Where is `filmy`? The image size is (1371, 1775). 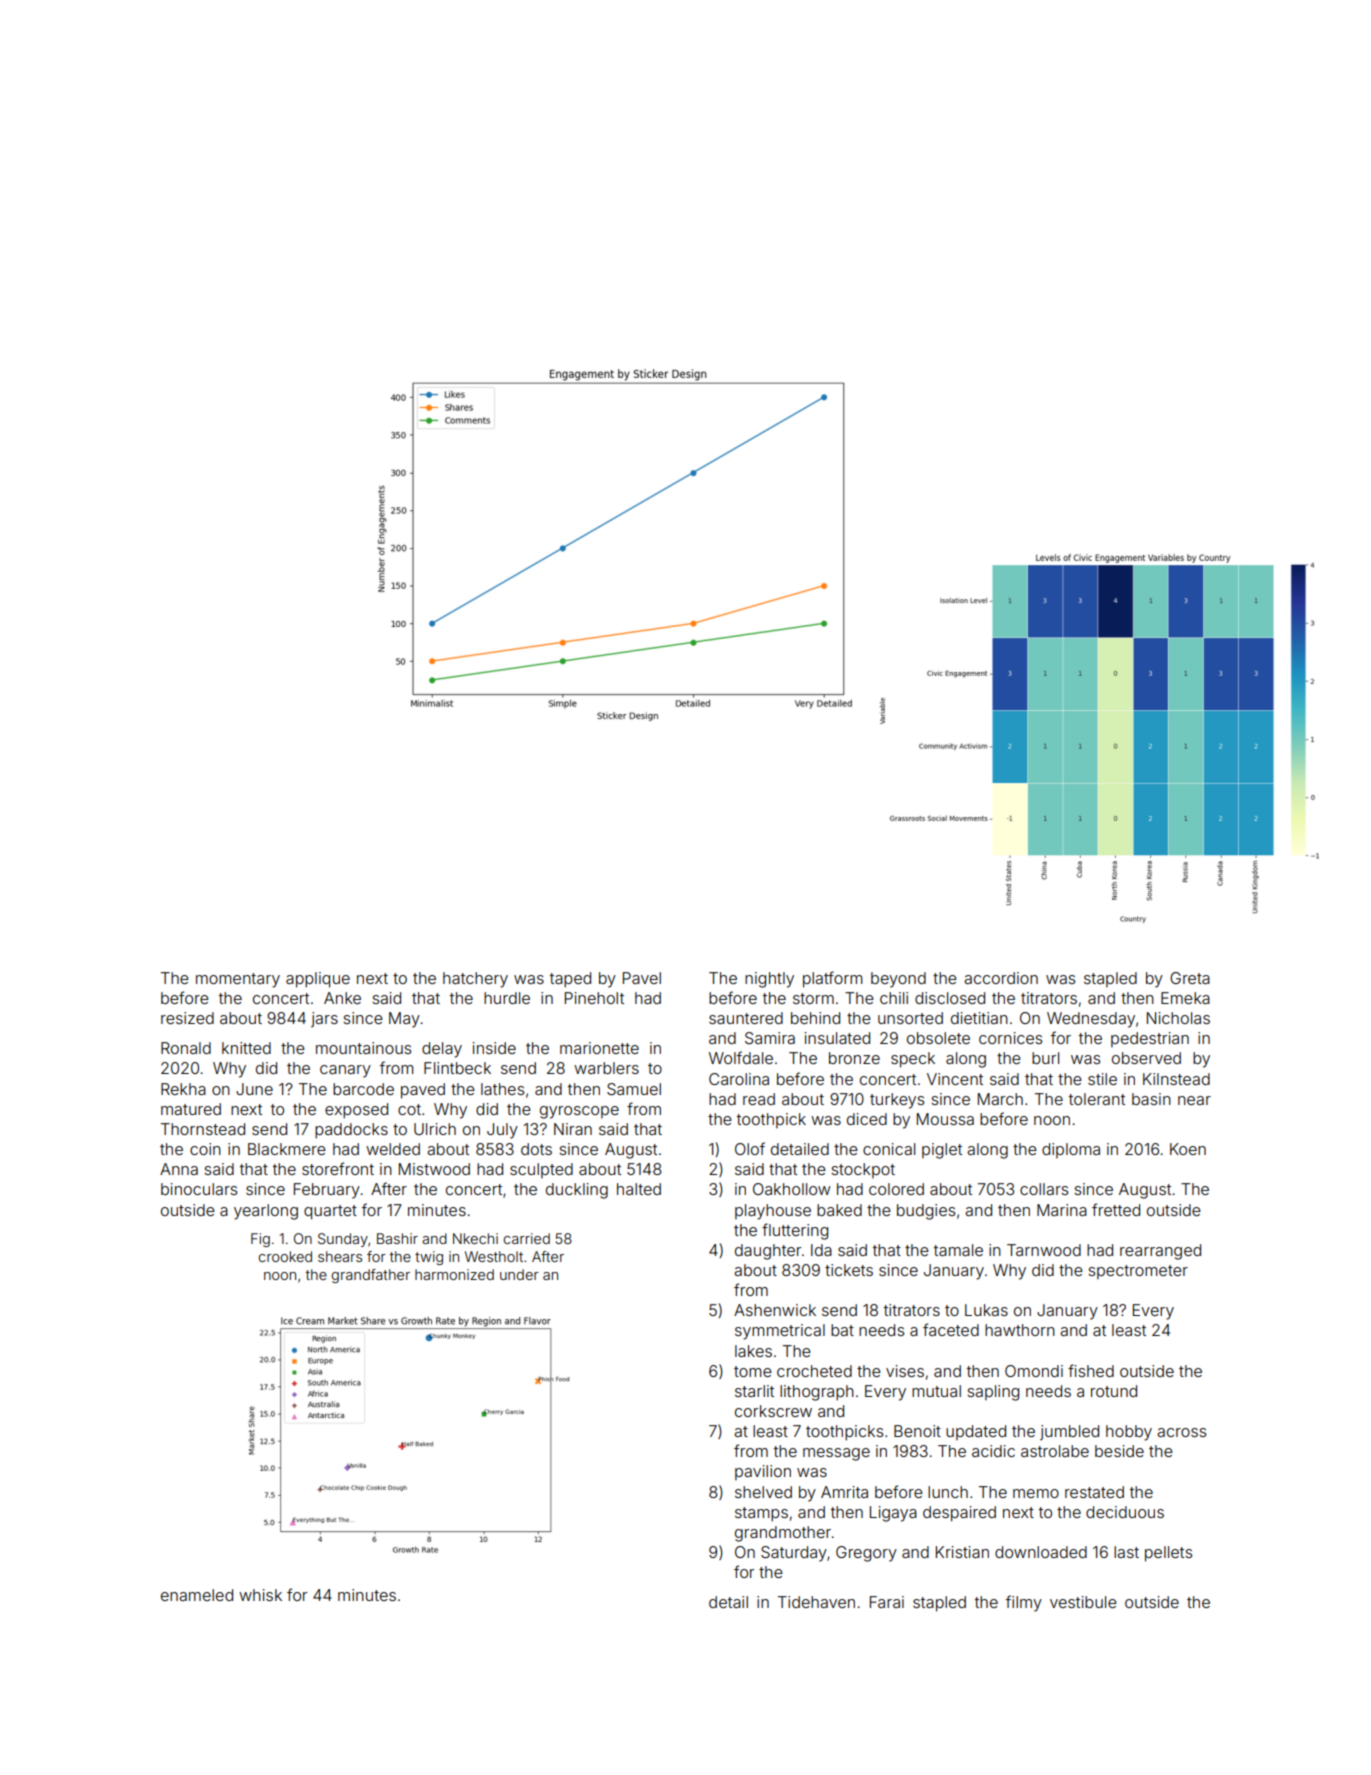
filmy is located at coordinates (1024, 1603).
